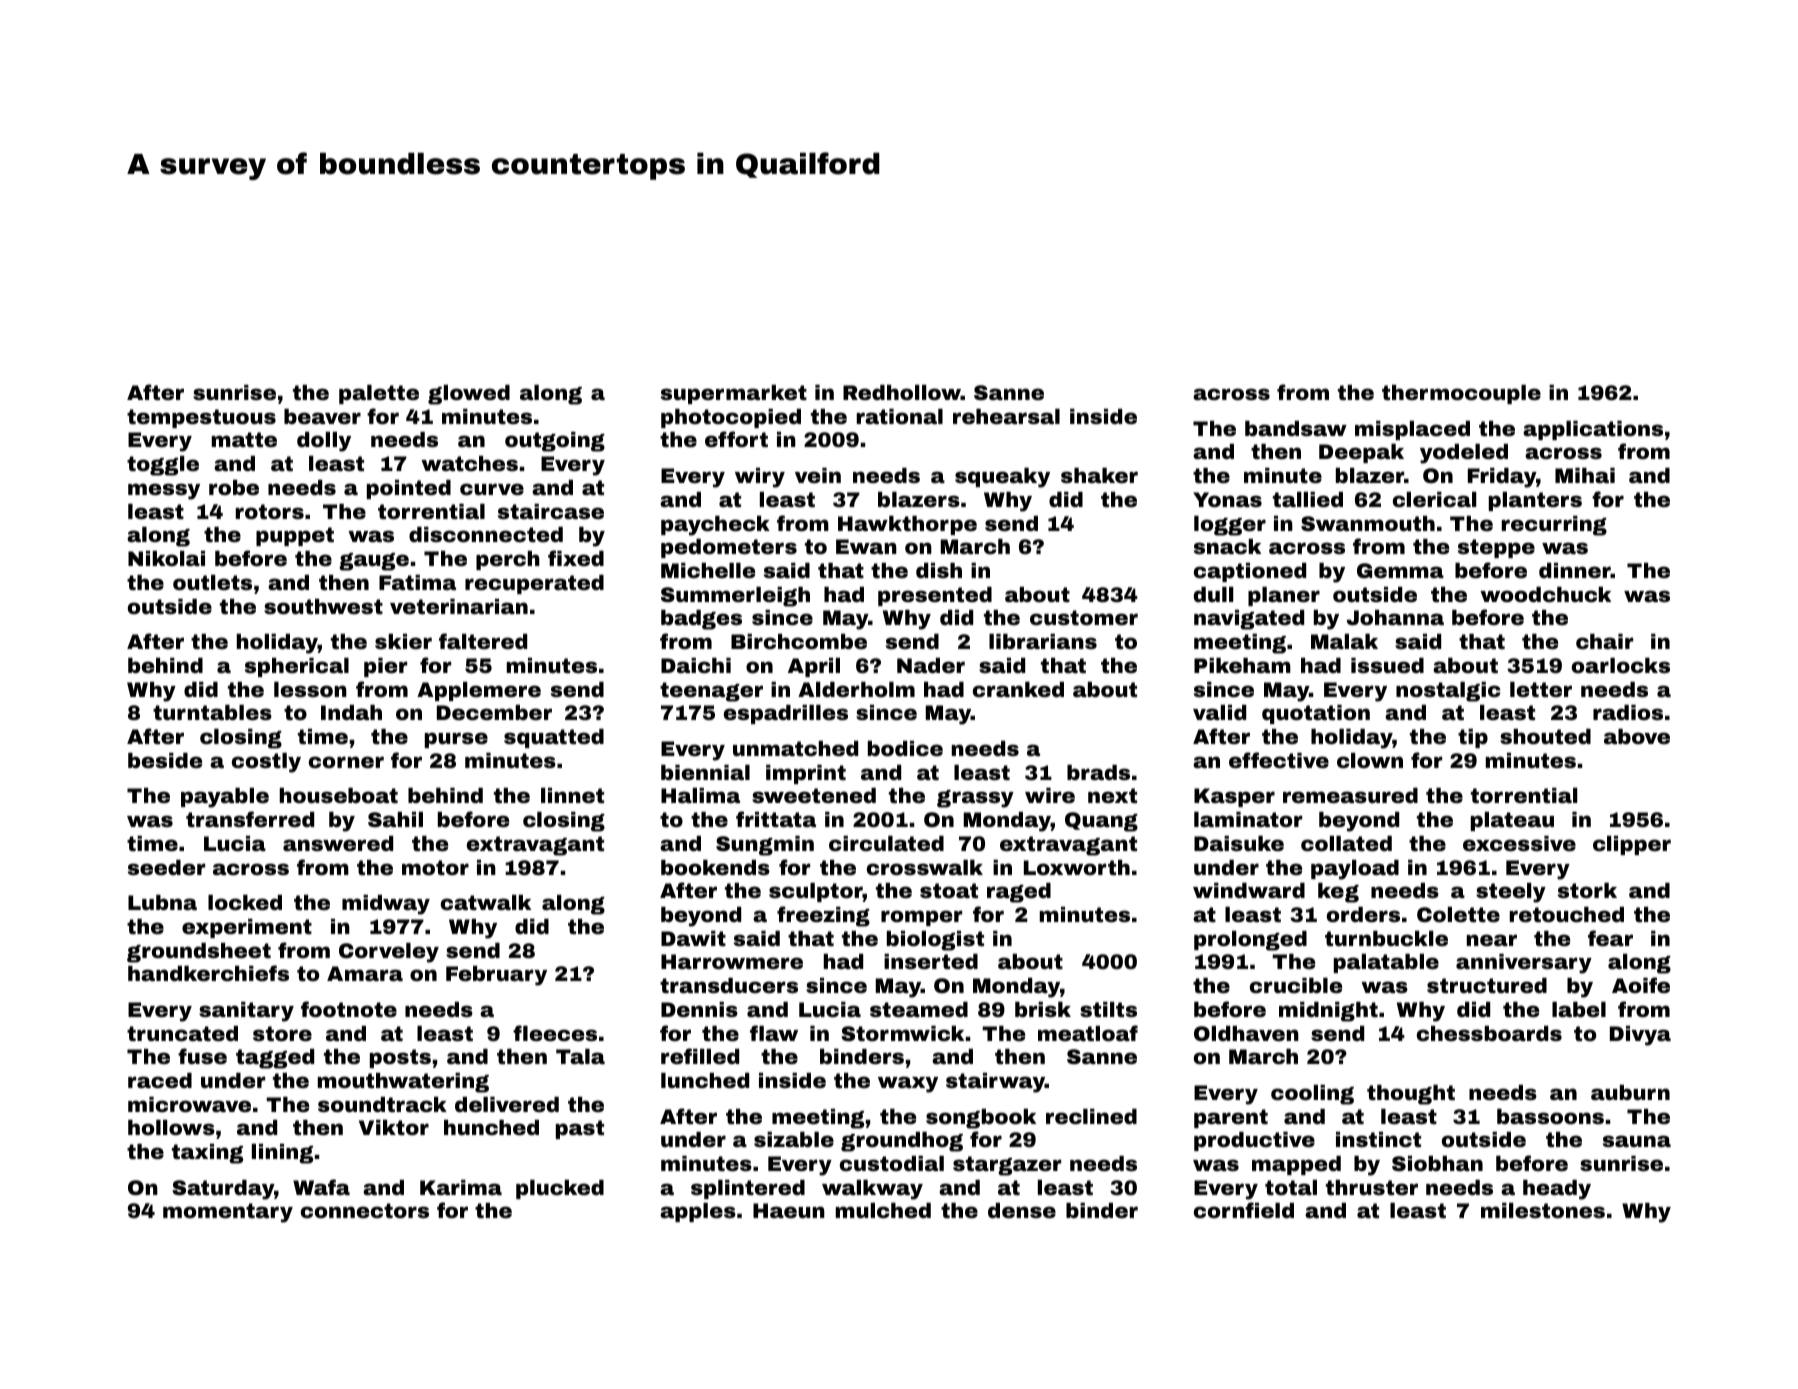 The width and height of the screenshot is (1798, 1389). What do you see at coordinates (346, 762) in the screenshot?
I see `corner` at bounding box center [346, 762].
